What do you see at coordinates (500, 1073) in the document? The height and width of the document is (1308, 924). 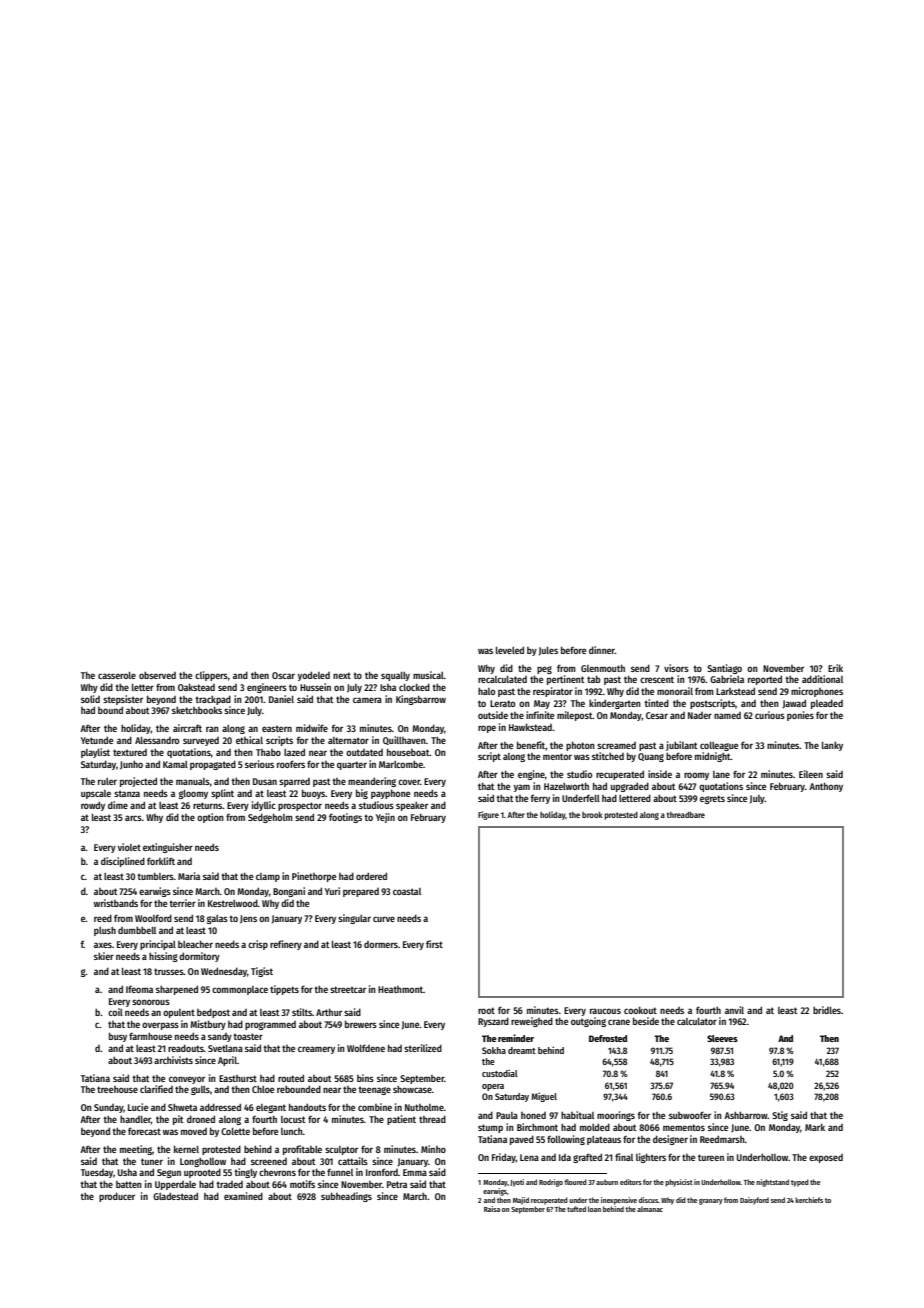 I see `custodial` at bounding box center [500, 1073].
